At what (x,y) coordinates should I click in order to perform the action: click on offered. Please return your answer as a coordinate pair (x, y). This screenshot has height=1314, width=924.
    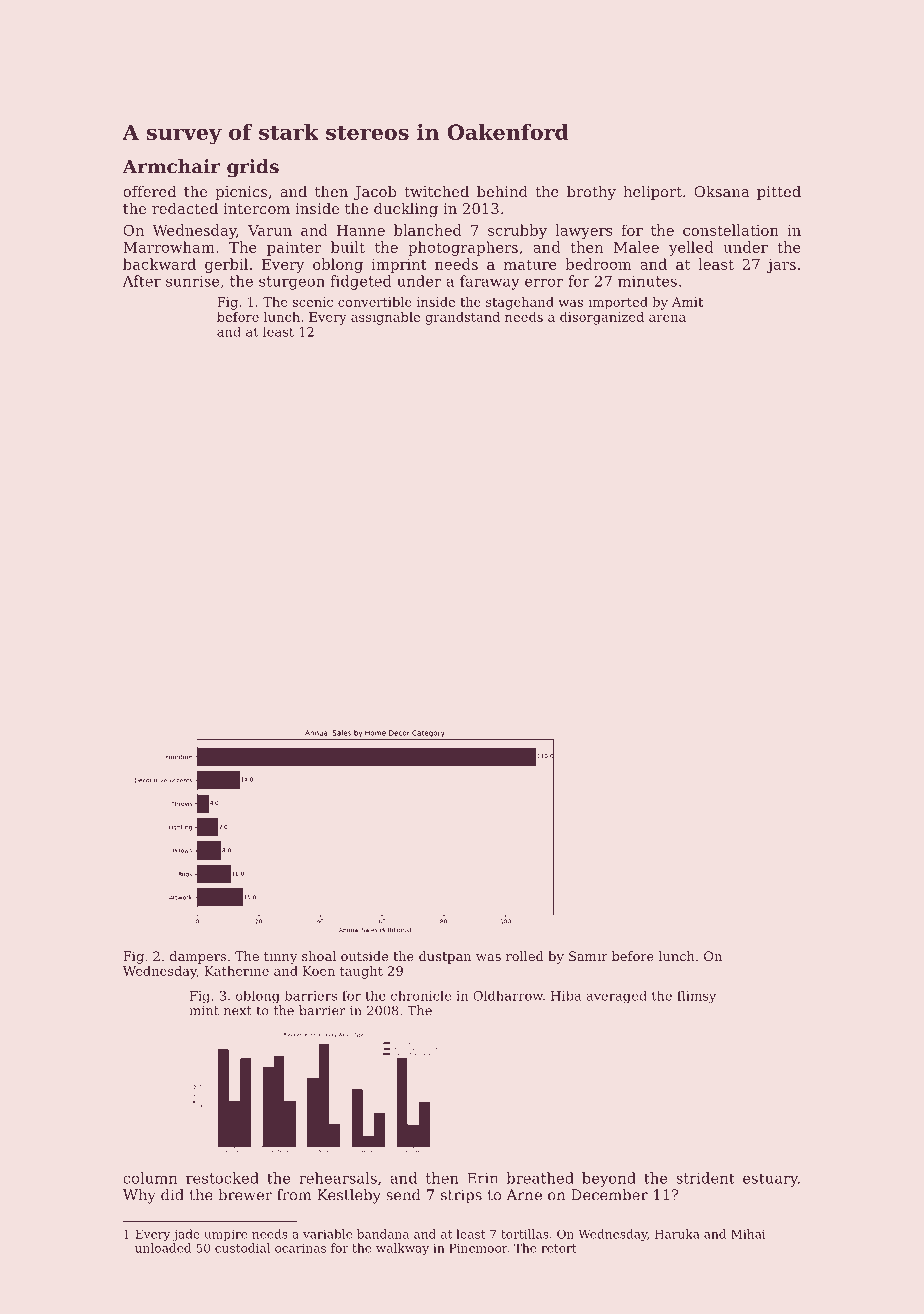
    Looking at the image, I should click on (149, 191).
